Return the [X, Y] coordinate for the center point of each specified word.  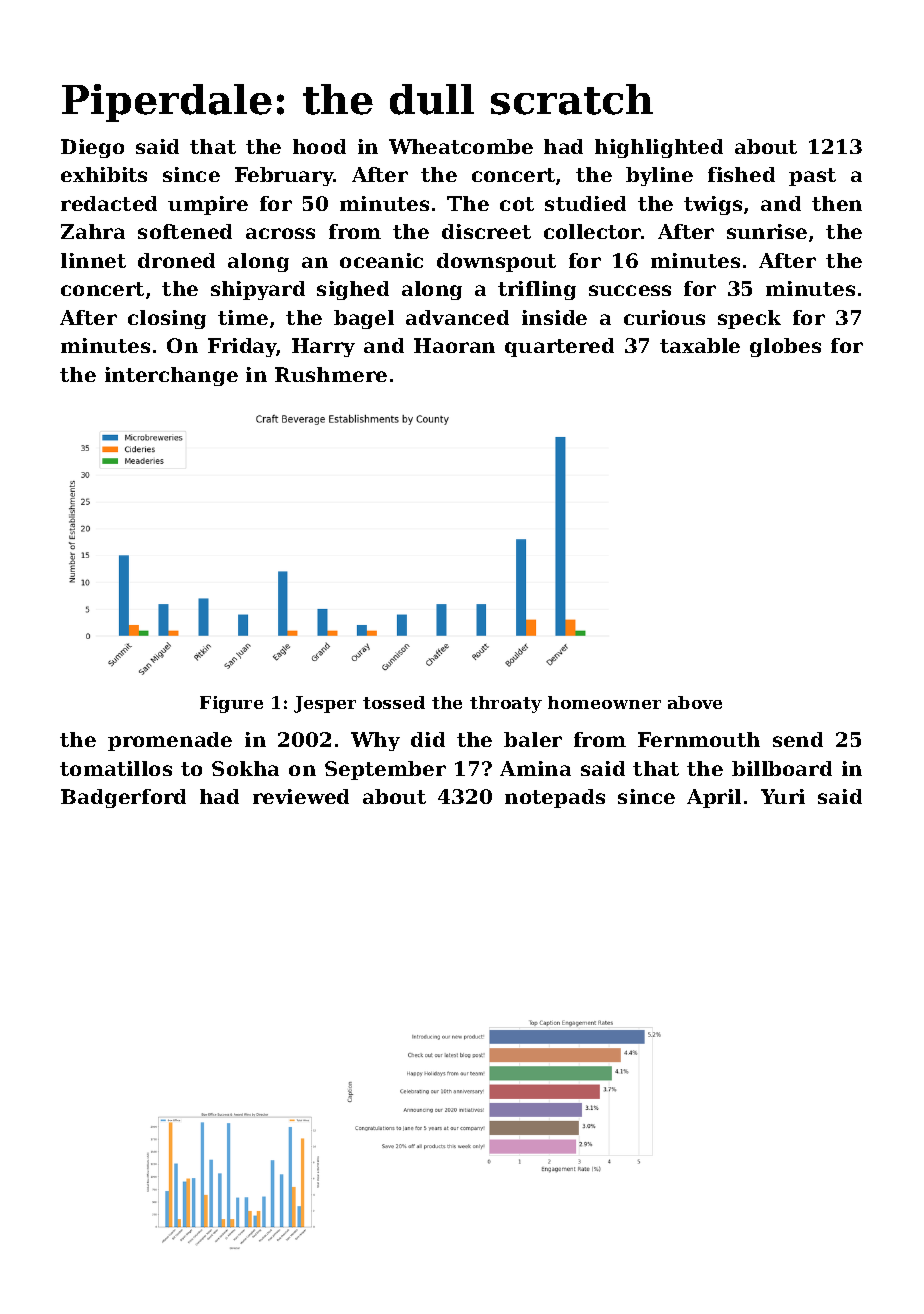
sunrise [767, 231]
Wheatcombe [461, 146]
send [798, 739]
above [695, 702]
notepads [555, 798]
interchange [171, 376]
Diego [92, 148]
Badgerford [123, 798]
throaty [506, 704]
